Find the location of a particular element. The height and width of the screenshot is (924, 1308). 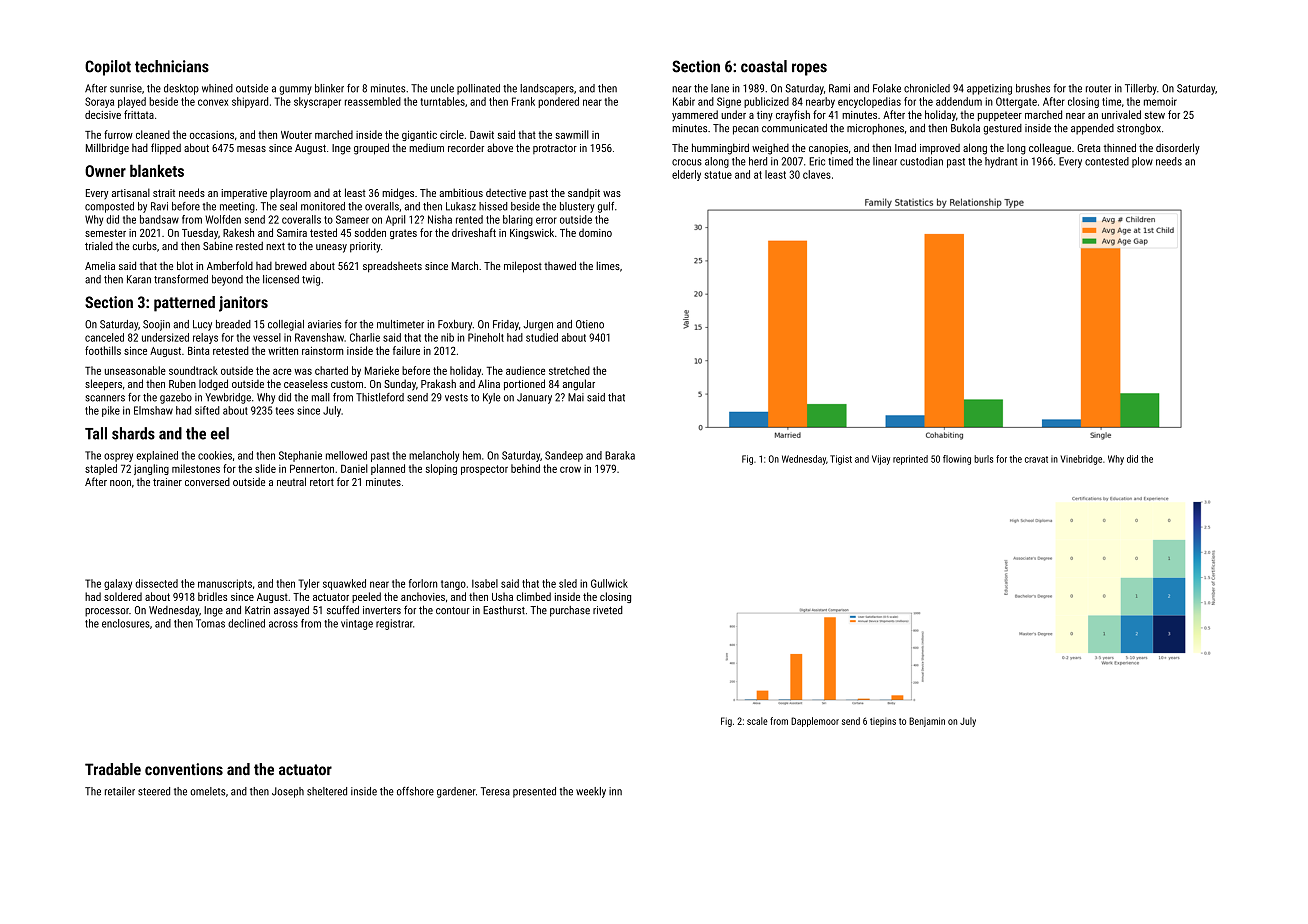

weekly is located at coordinates (591, 792).
